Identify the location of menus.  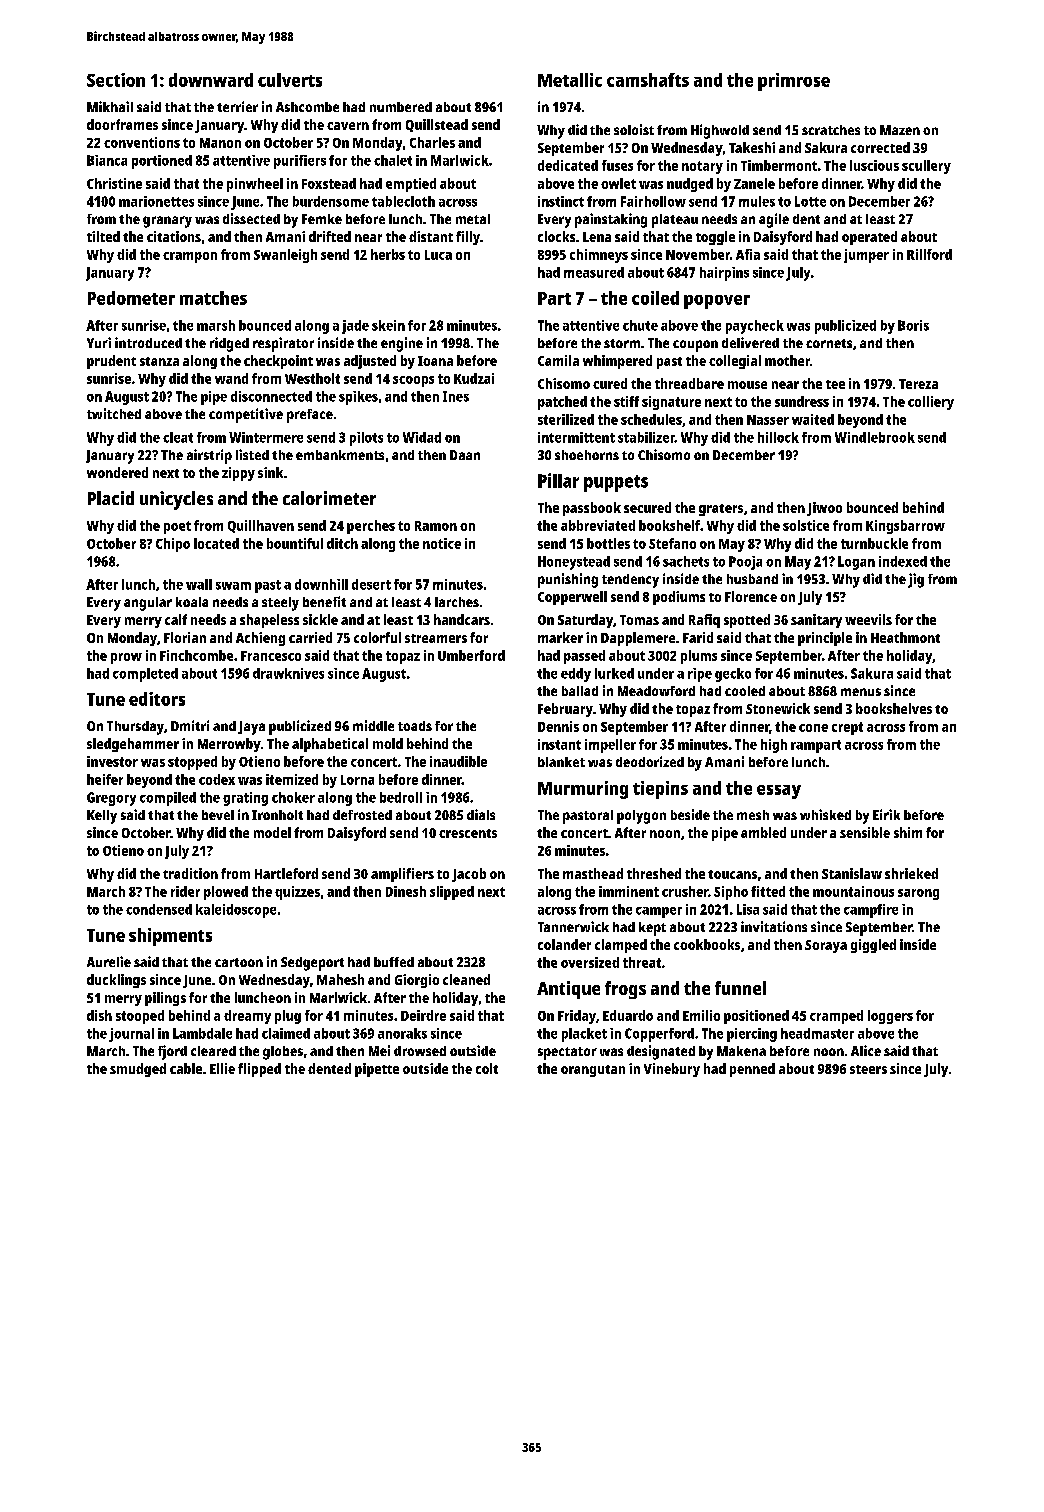
(861, 692).
